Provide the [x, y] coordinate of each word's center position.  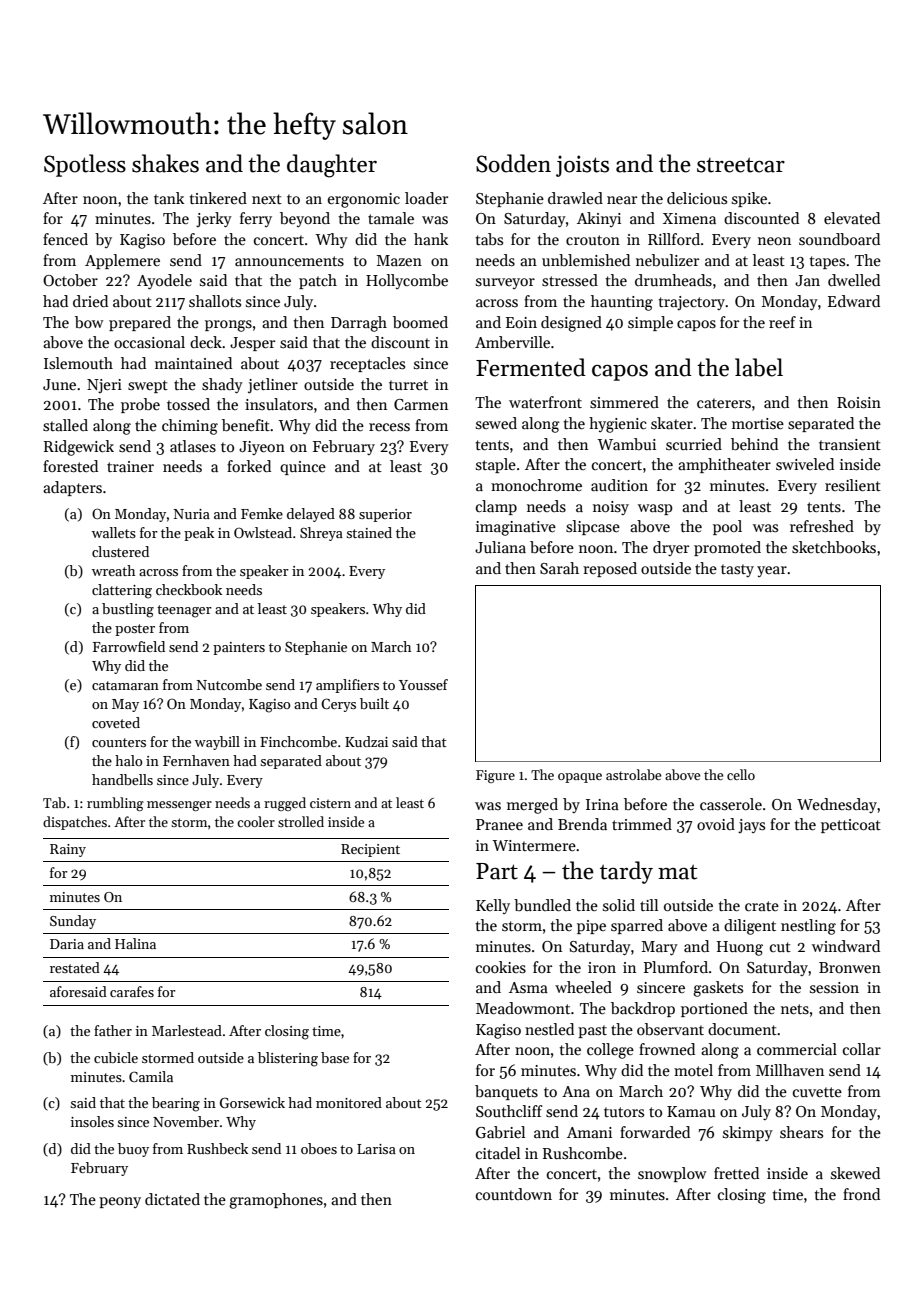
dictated [172, 1199]
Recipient [370, 850]
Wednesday [837, 805]
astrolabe [633, 774]
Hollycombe [407, 281]
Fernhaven [196, 760]
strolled [301, 821]
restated [75, 967]
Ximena [689, 218]
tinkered [218, 198]
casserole [731, 804]
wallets [114, 532]
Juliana [500, 547]
